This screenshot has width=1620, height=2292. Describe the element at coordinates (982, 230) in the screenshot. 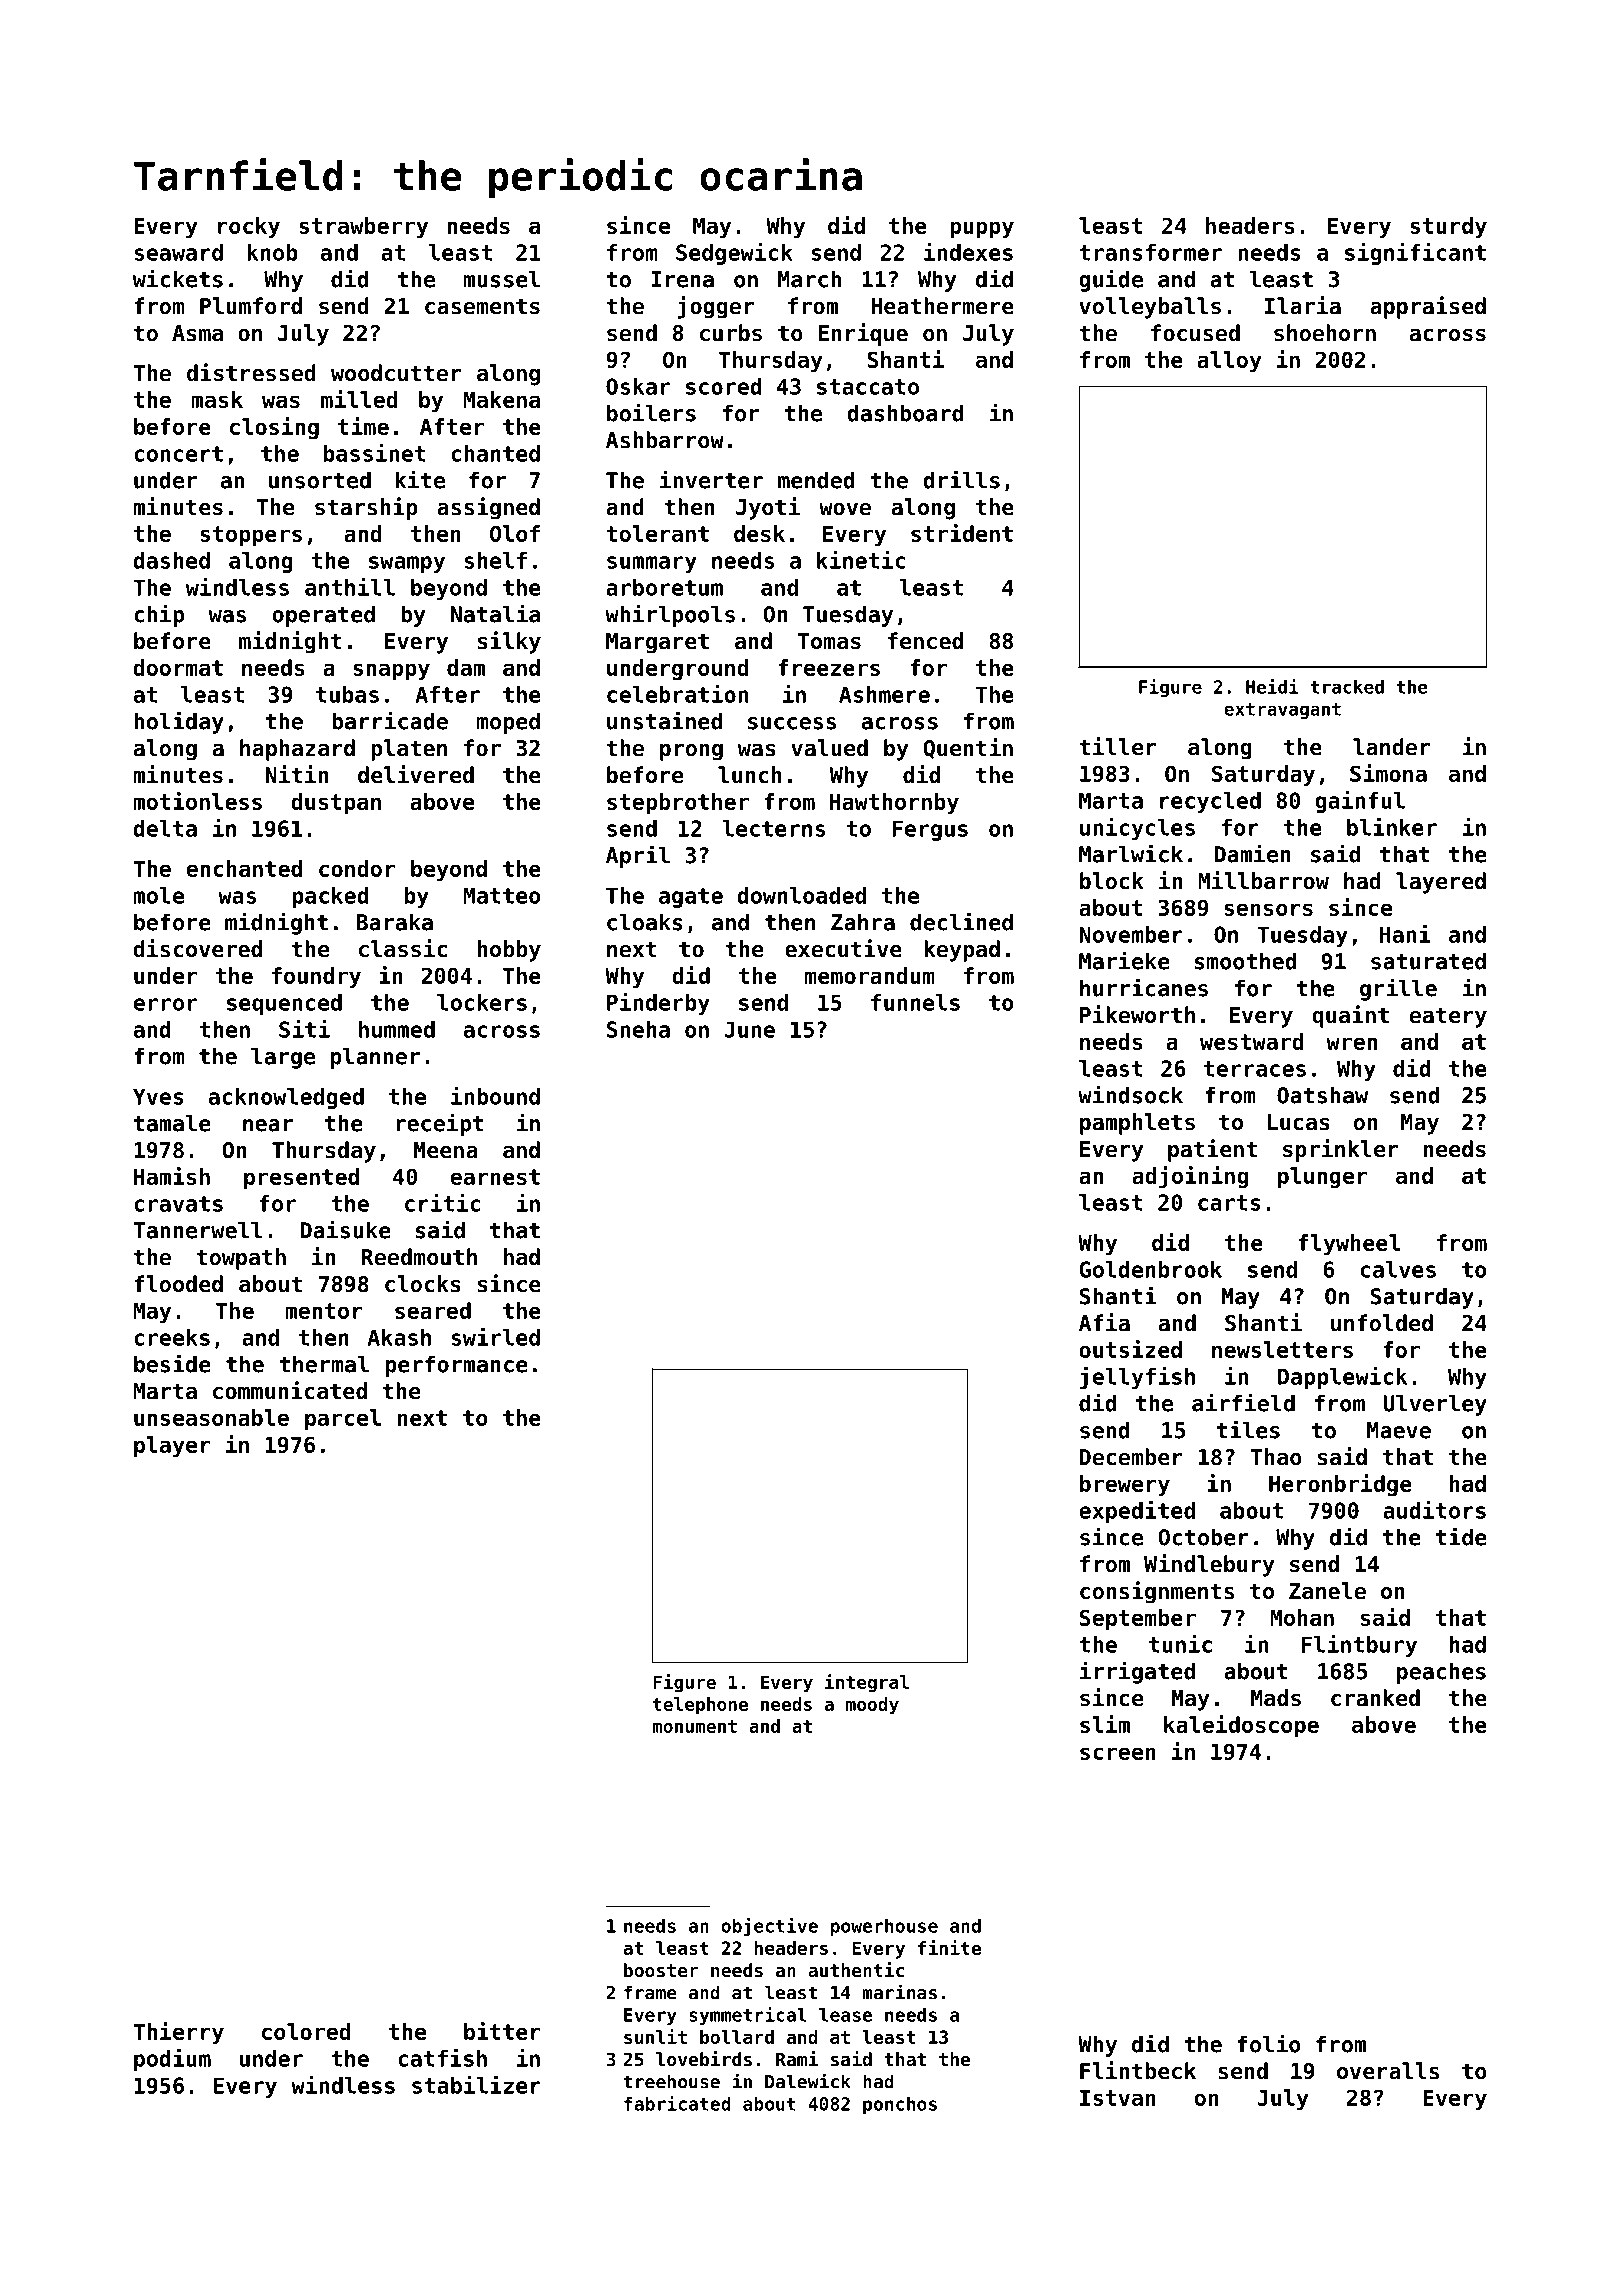

I see `puppy` at that location.
